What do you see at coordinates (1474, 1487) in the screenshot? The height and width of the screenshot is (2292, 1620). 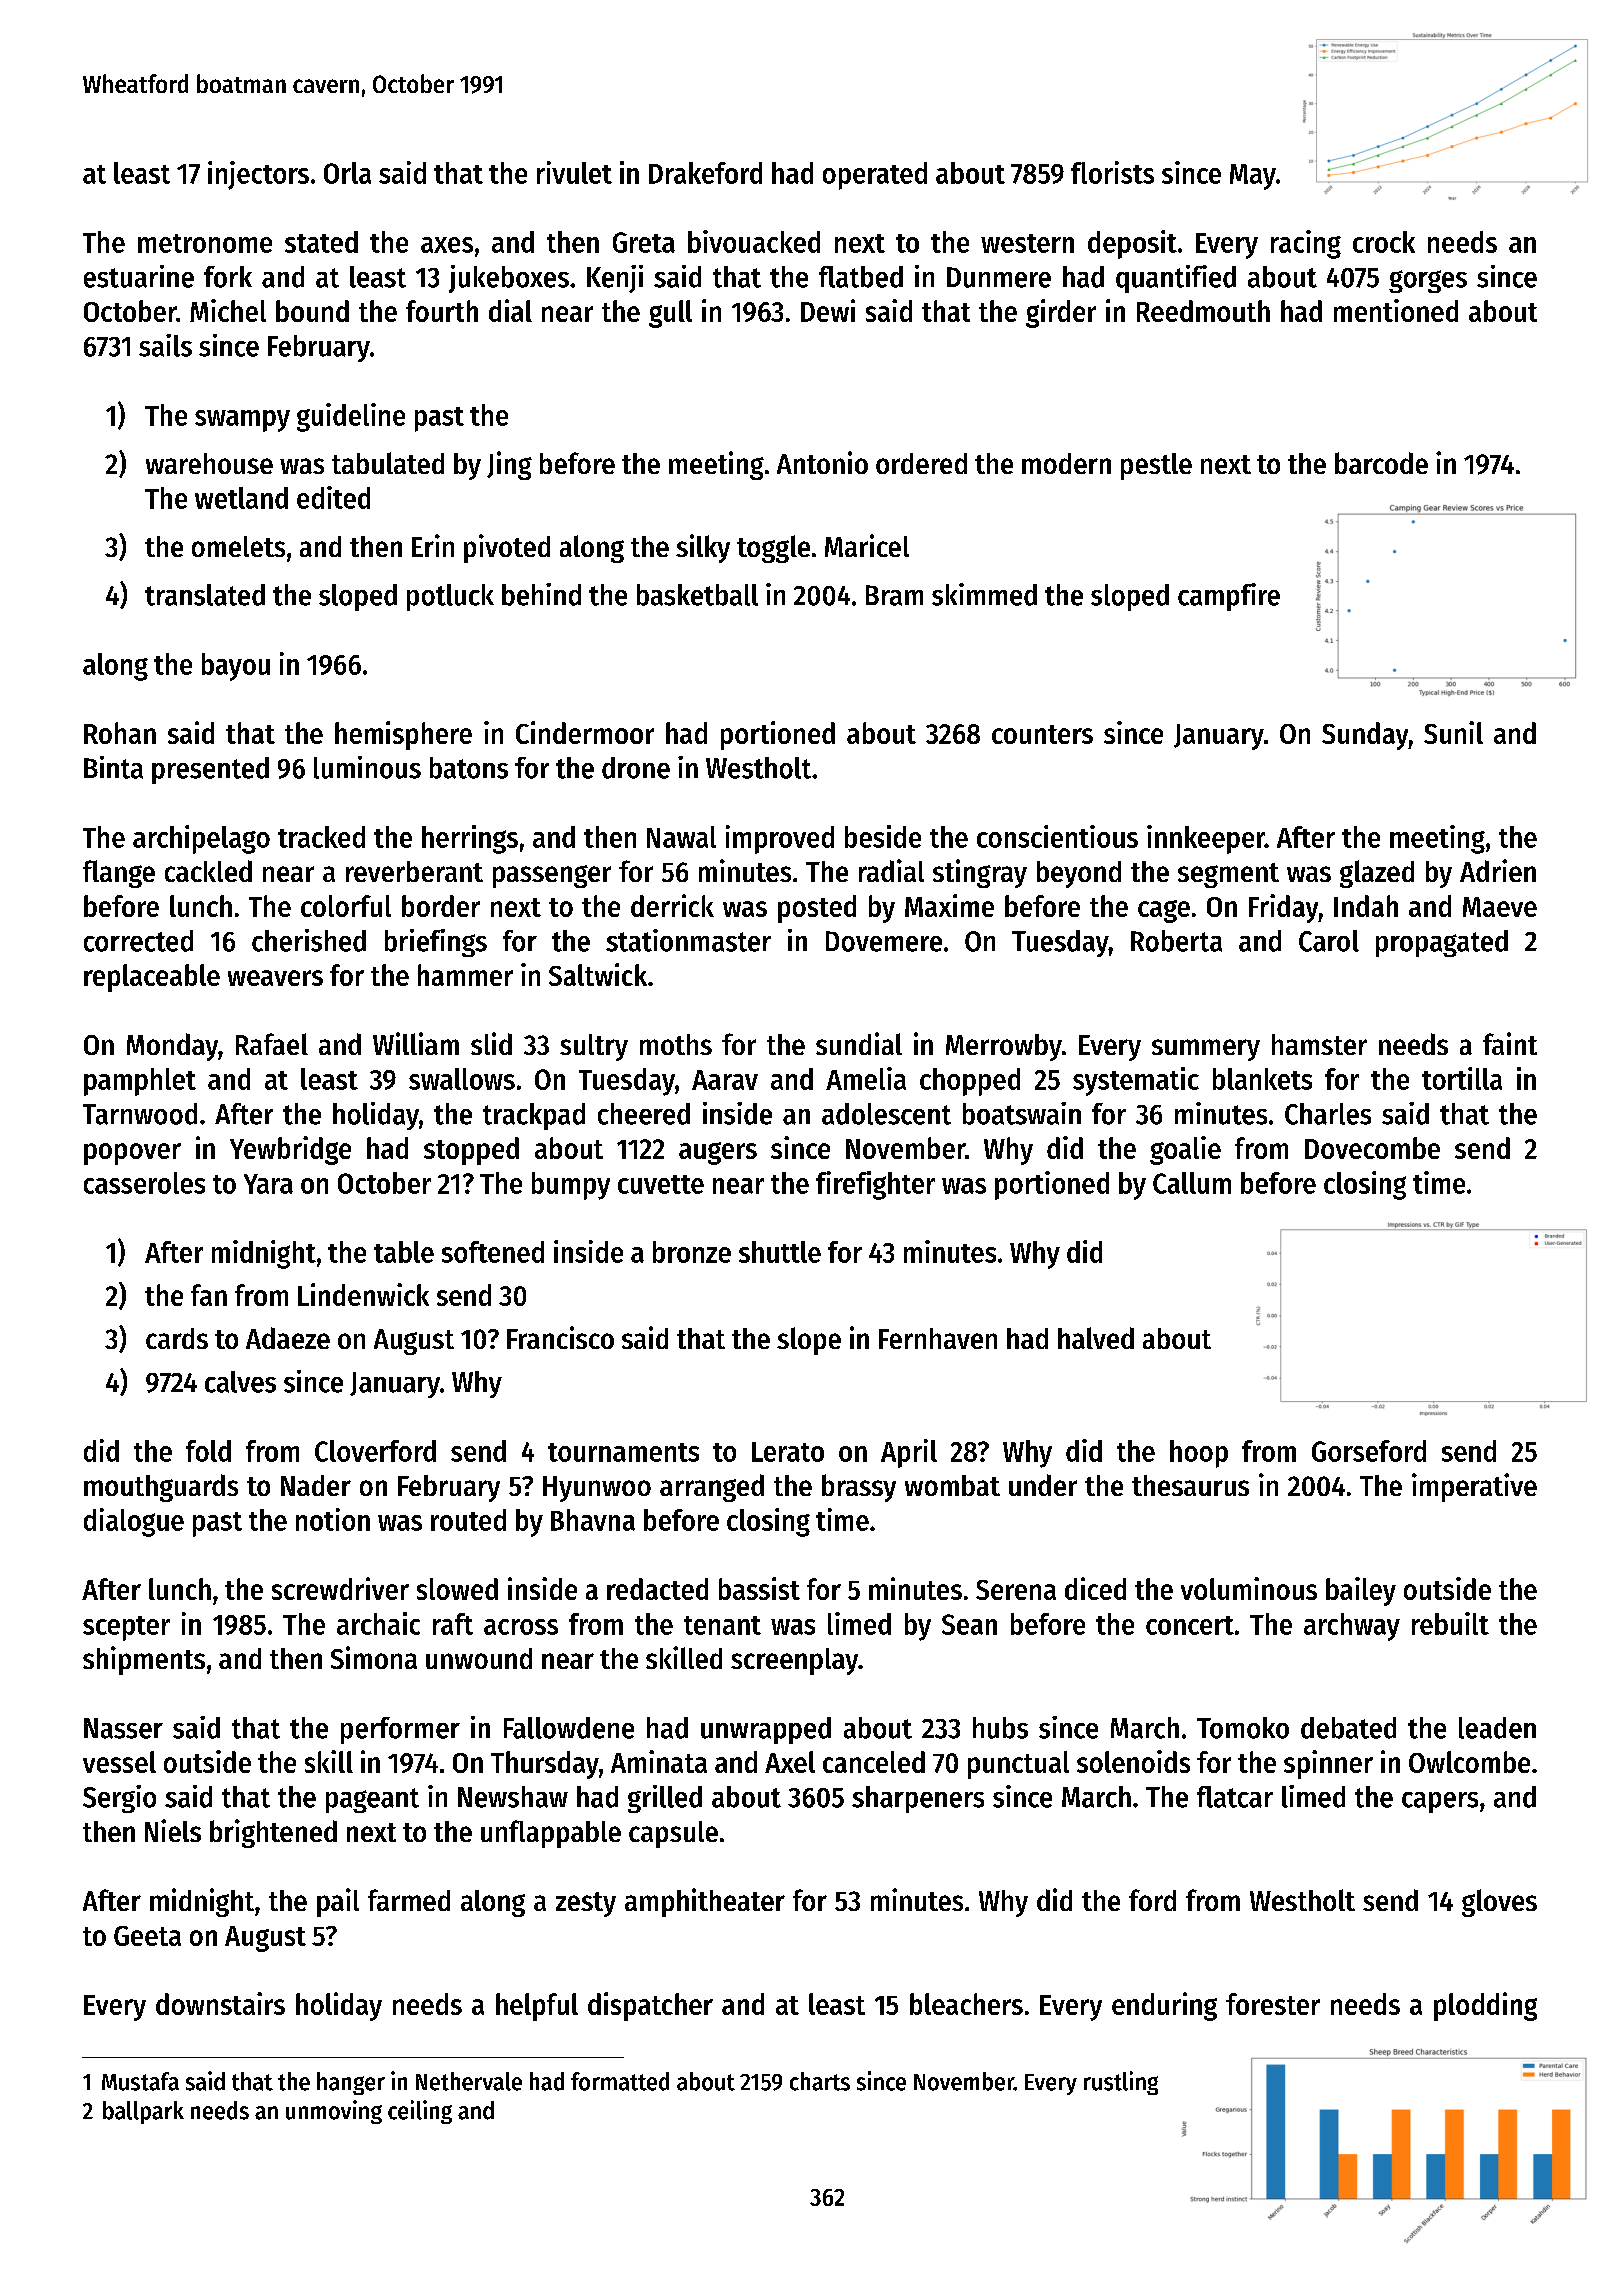 I see `imperative` at bounding box center [1474, 1487].
